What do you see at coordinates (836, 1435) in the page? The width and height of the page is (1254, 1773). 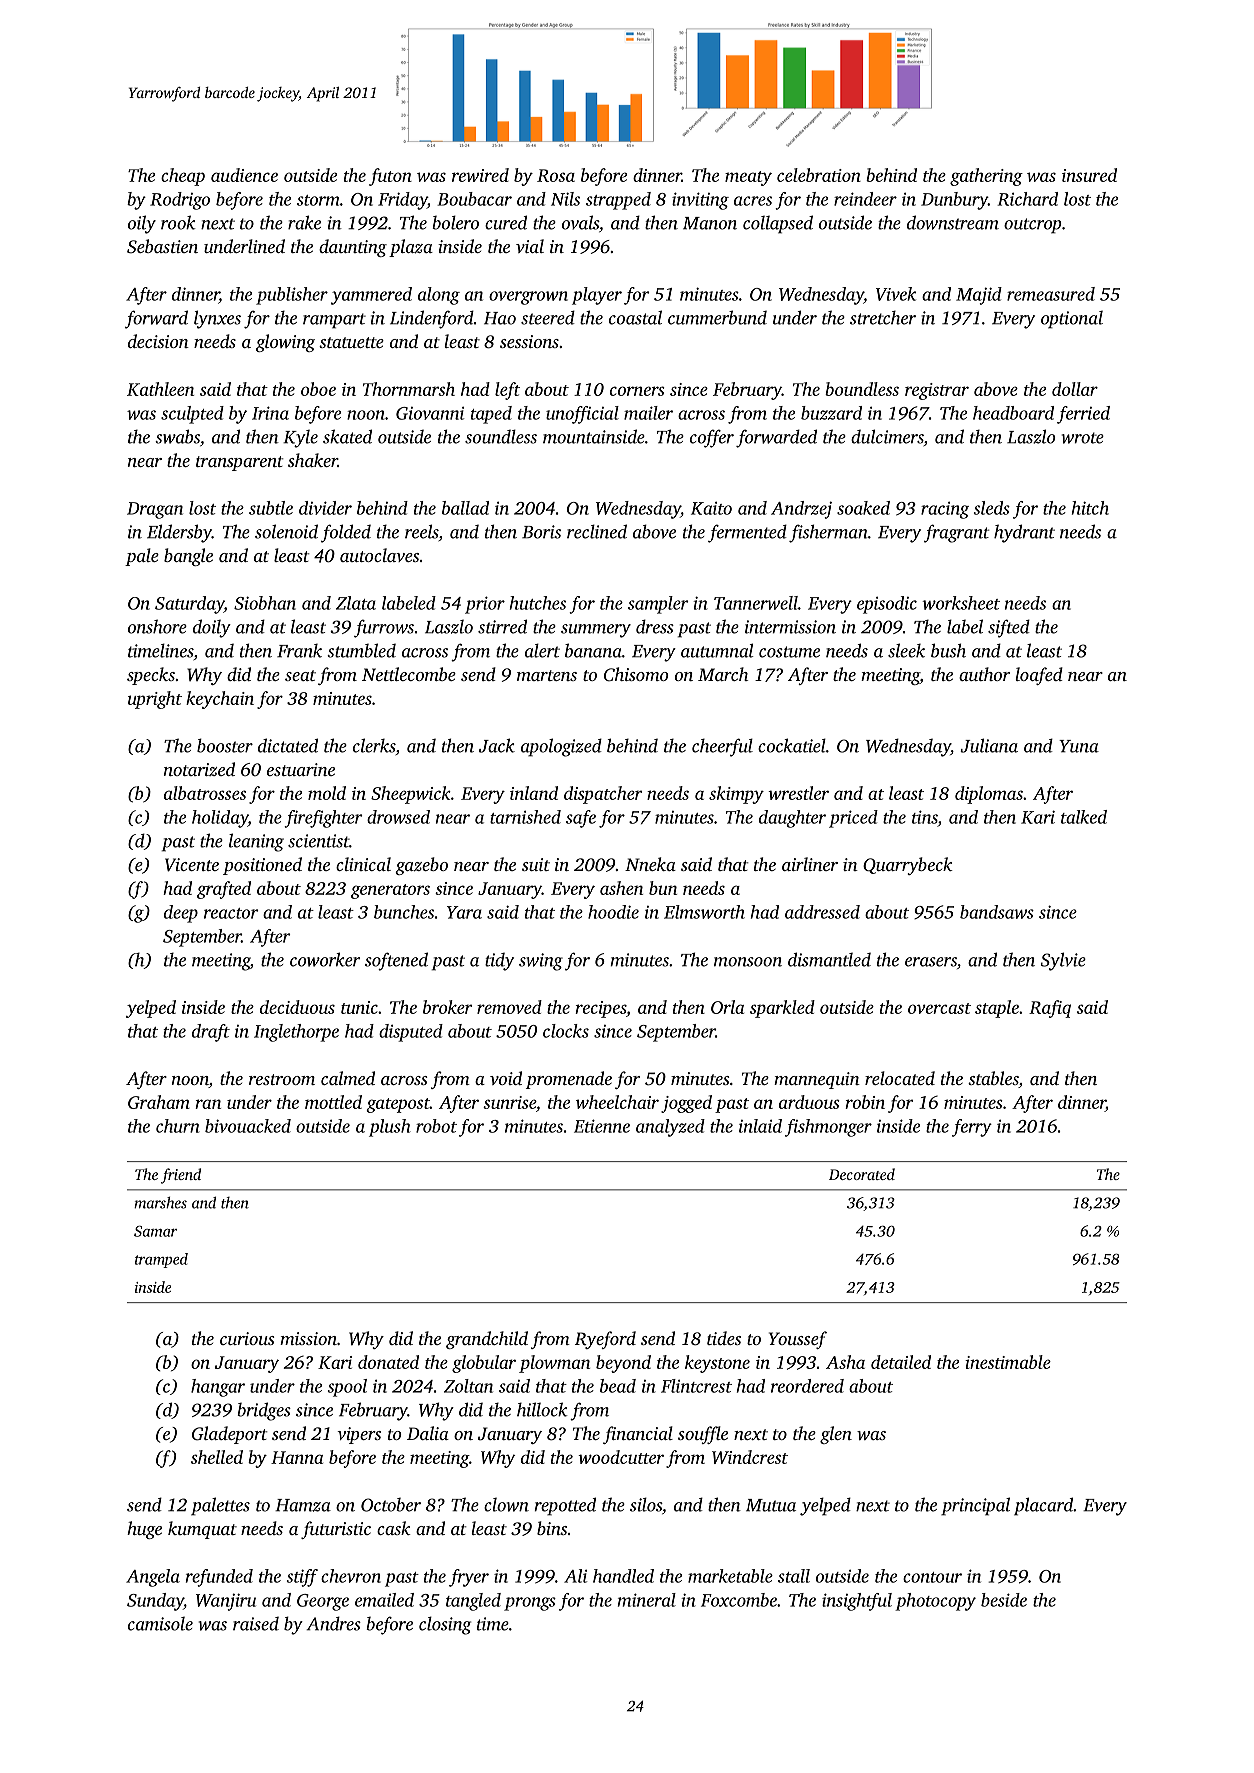 I see `glen` at bounding box center [836, 1435].
